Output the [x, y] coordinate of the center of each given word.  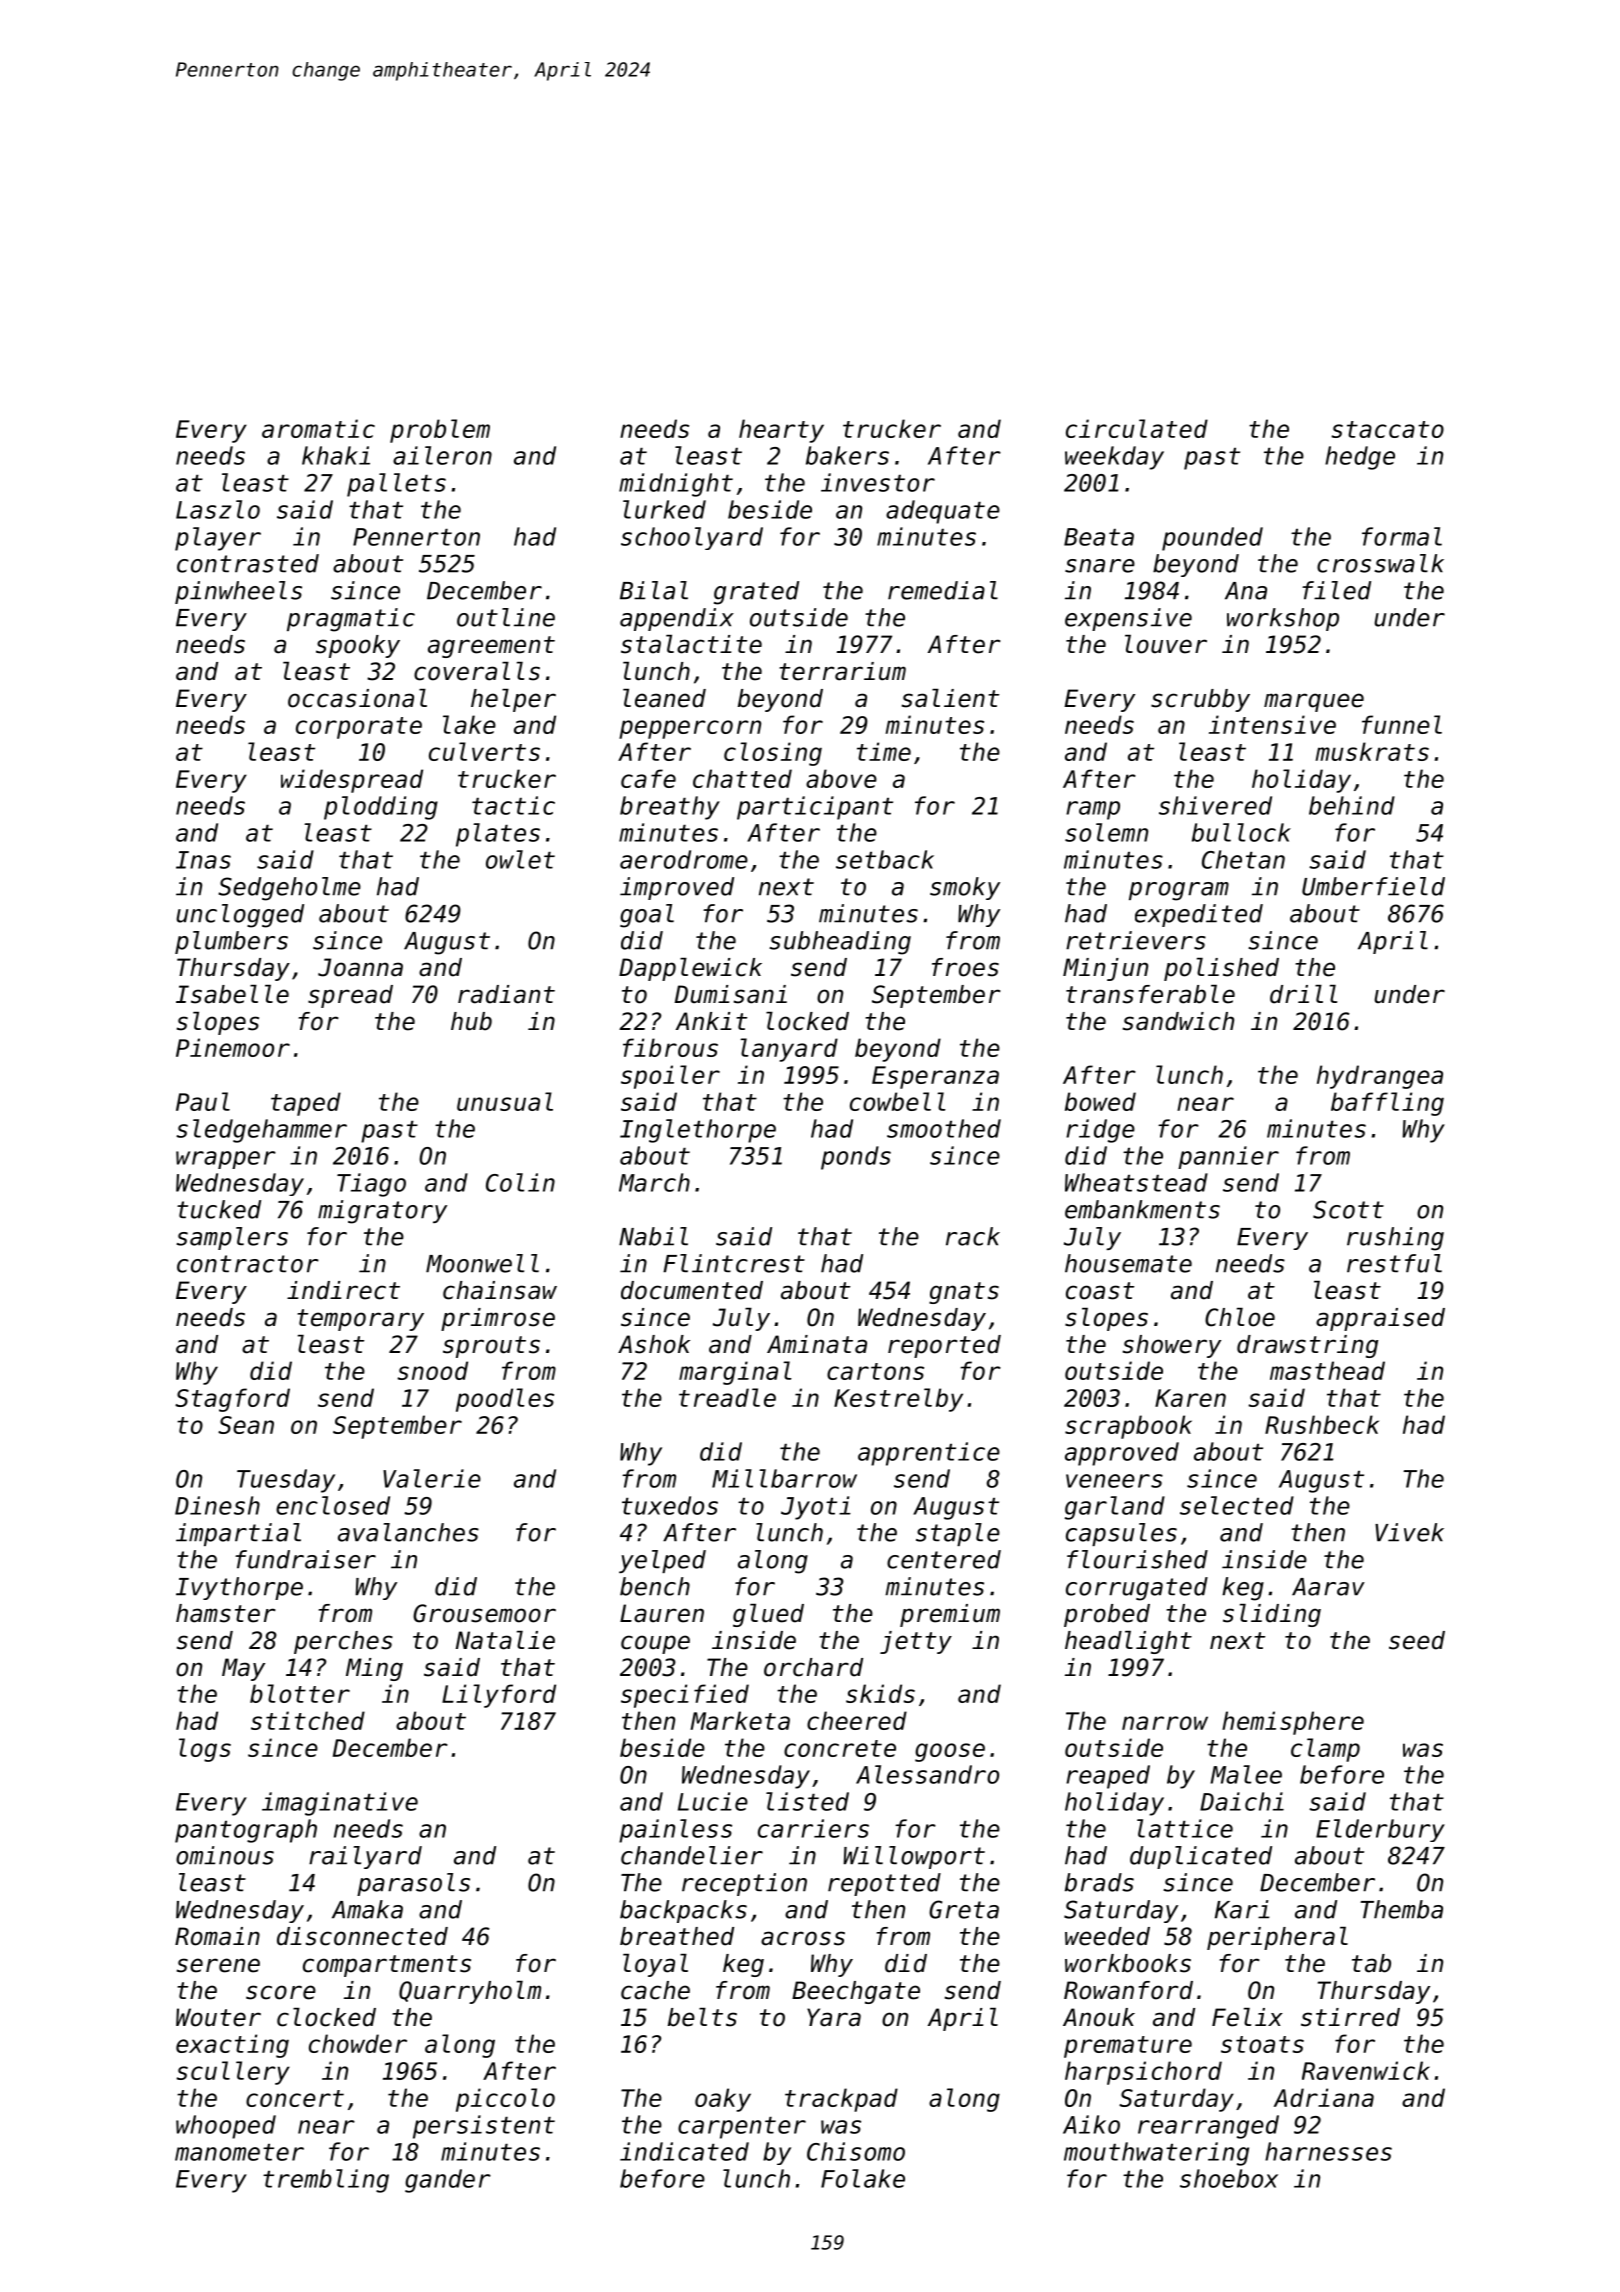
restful [1394, 1263]
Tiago [371, 1185]
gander [448, 2181]
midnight [676, 485]
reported [944, 1346]
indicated [684, 2151]
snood [432, 1370]
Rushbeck [1322, 1424]
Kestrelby [898, 1400]
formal [1402, 536]
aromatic [318, 428]
